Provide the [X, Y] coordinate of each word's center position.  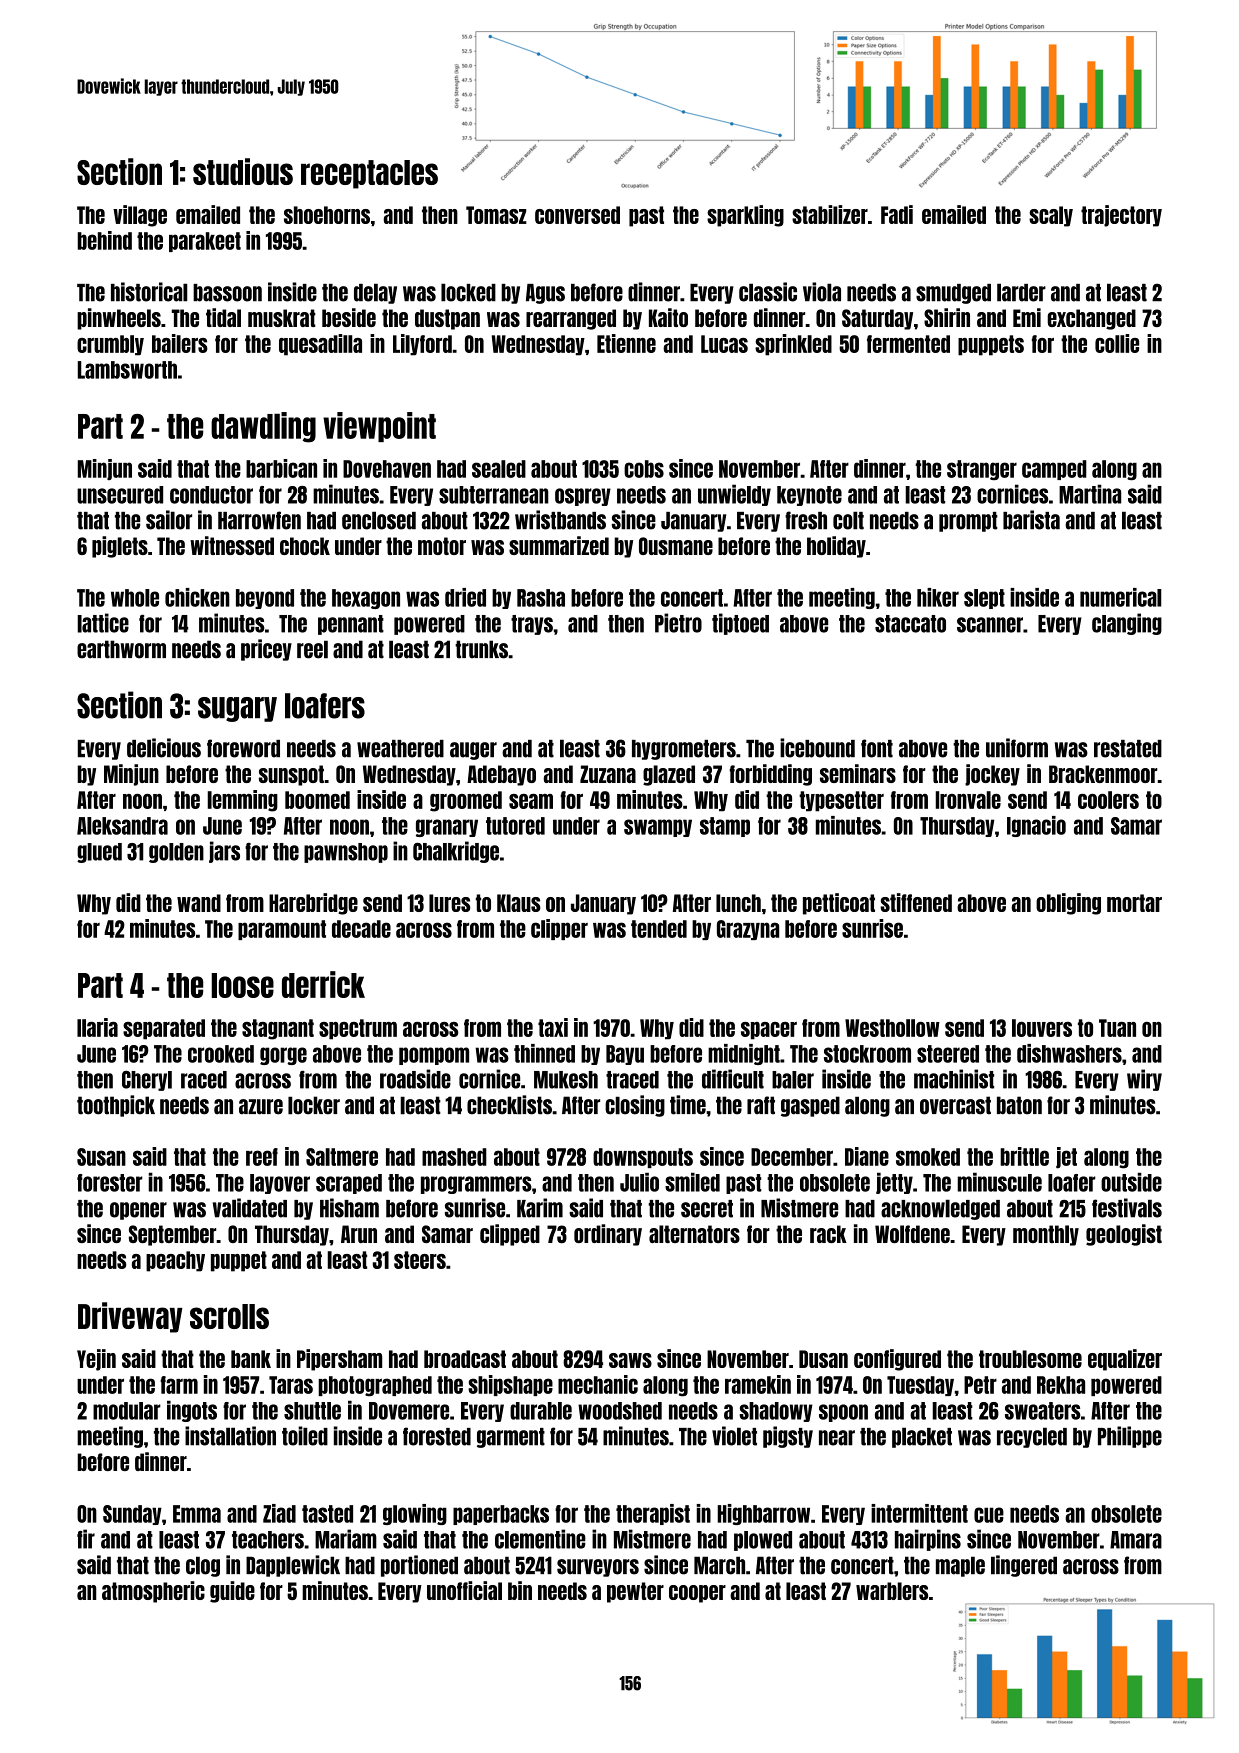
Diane [867, 1156]
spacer [769, 1031]
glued [99, 853]
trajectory [1121, 216]
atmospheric [153, 1592]
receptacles [369, 174]
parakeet [205, 242]
